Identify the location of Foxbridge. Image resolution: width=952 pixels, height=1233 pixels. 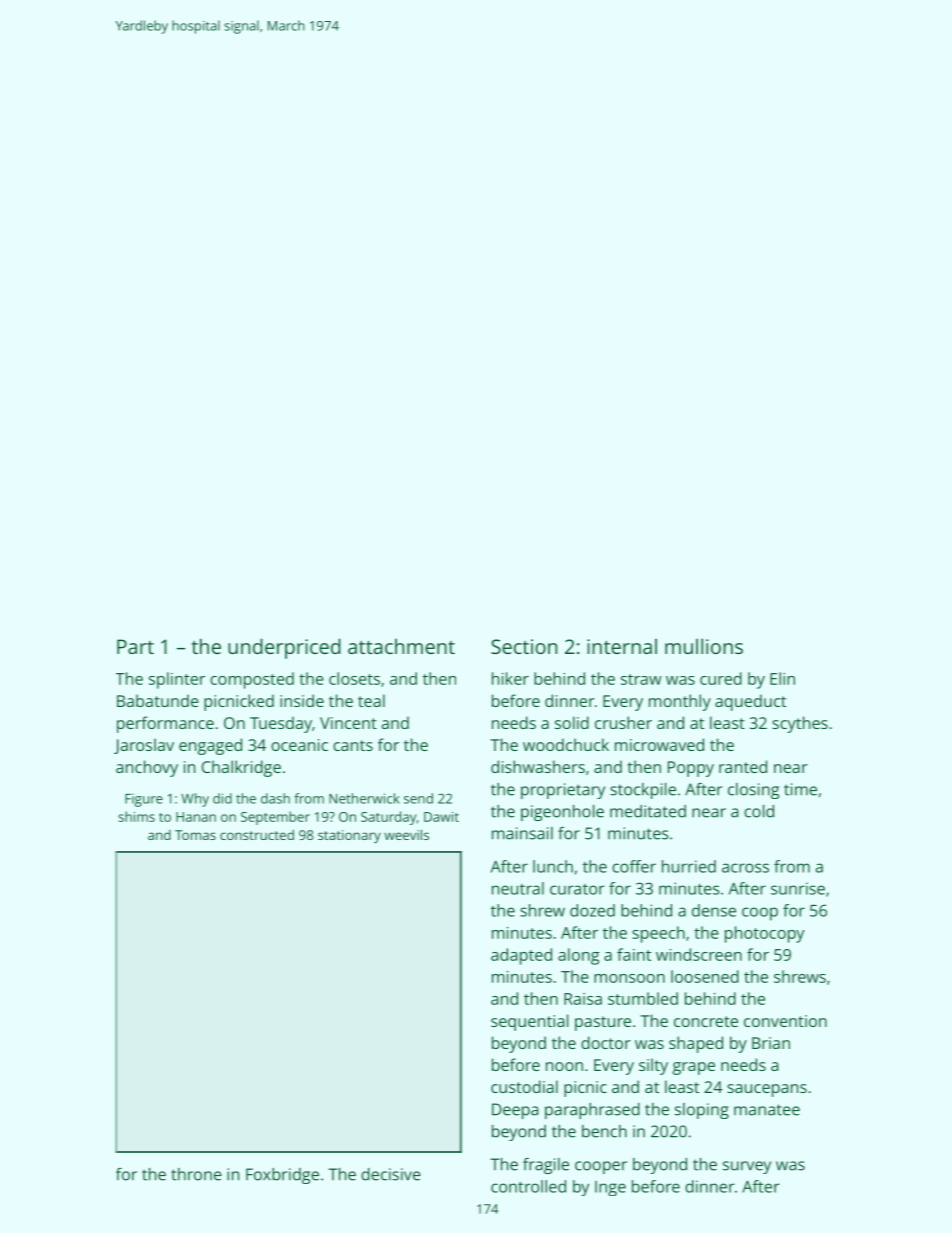
(282, 1176).
